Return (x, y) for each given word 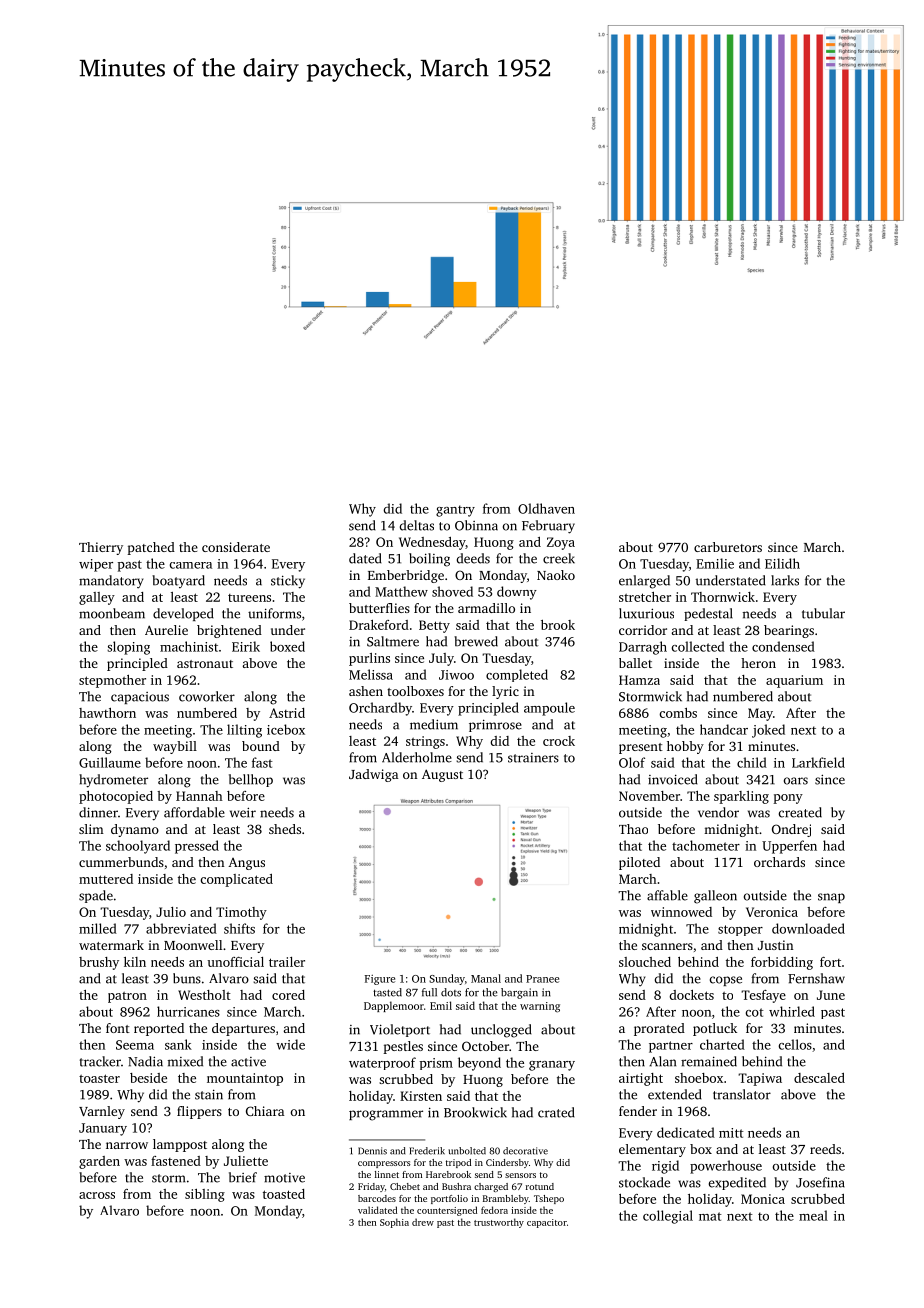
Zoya (561, 543)
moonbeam (112, 613)
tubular (823, 613)
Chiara (265, 1111)
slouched (645, 962)
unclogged (501, 1031)
